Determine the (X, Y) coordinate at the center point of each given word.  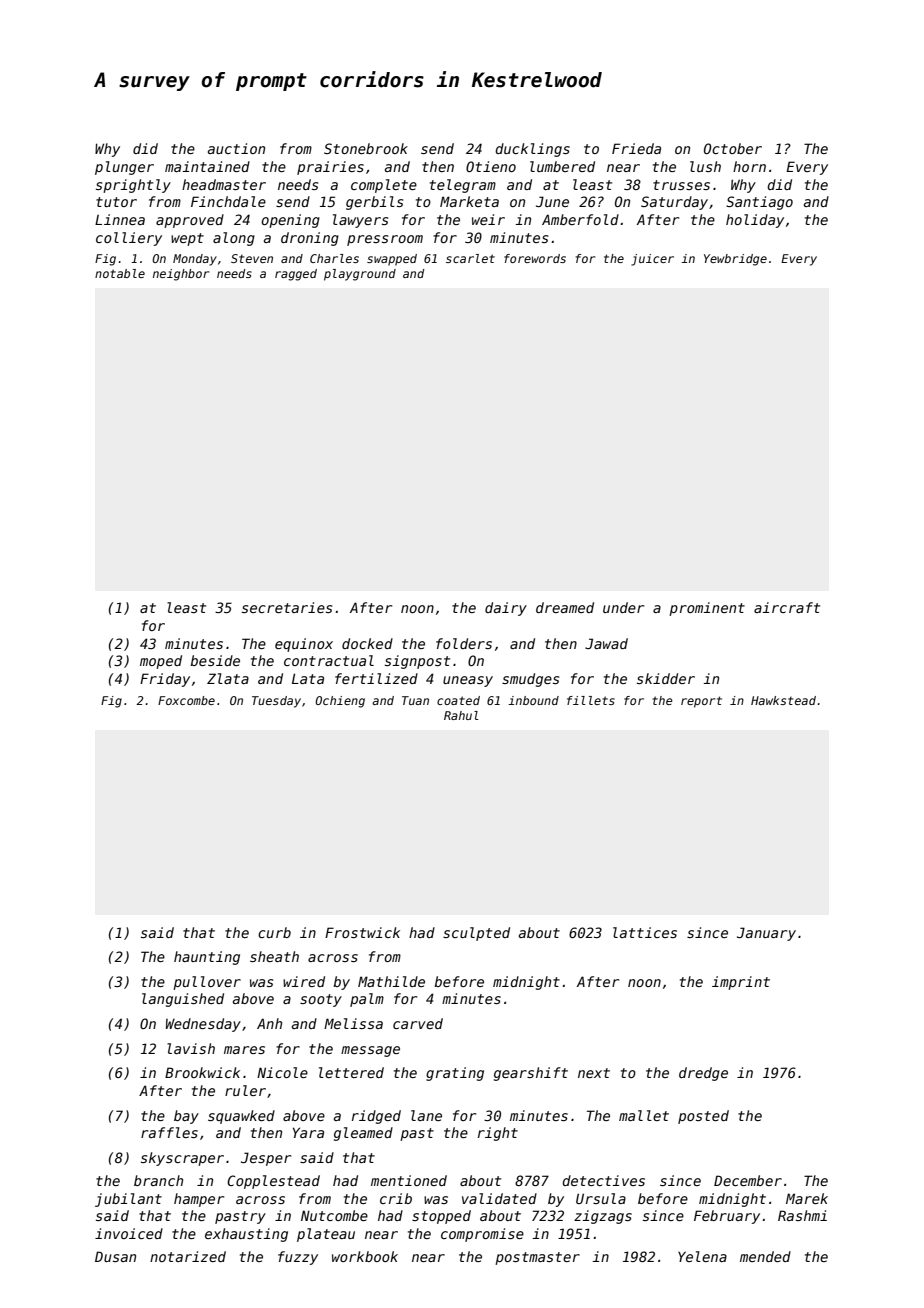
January (766, 934)
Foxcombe (186, 700)
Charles (334, 258)
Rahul (461, 715)
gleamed (363, 1134)
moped (161, 662)
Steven (252, 258)
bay (186, 1117)
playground (360, 275)
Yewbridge (735, 260)
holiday (755, 221)
